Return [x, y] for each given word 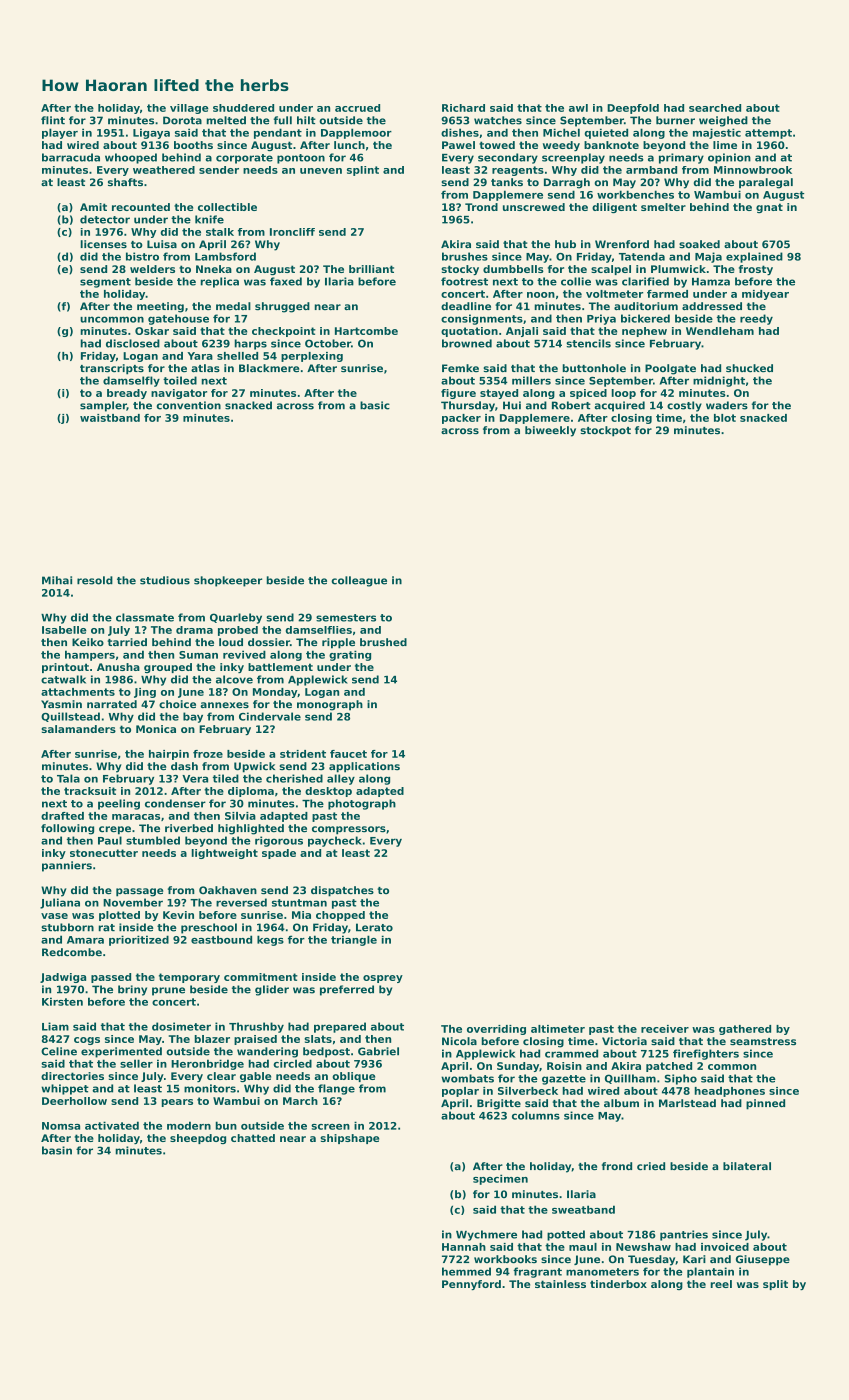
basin [57, 1150]
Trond [481, 207]
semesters [346, 618]
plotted [119, 916]
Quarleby [236, 618]
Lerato [374, 927]
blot [725, 418]
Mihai [57, 580]
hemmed [466, 1271]
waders [727, 405]
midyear [765, 295]
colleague [359, 581]
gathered [745, 1030]
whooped [131, 158]
